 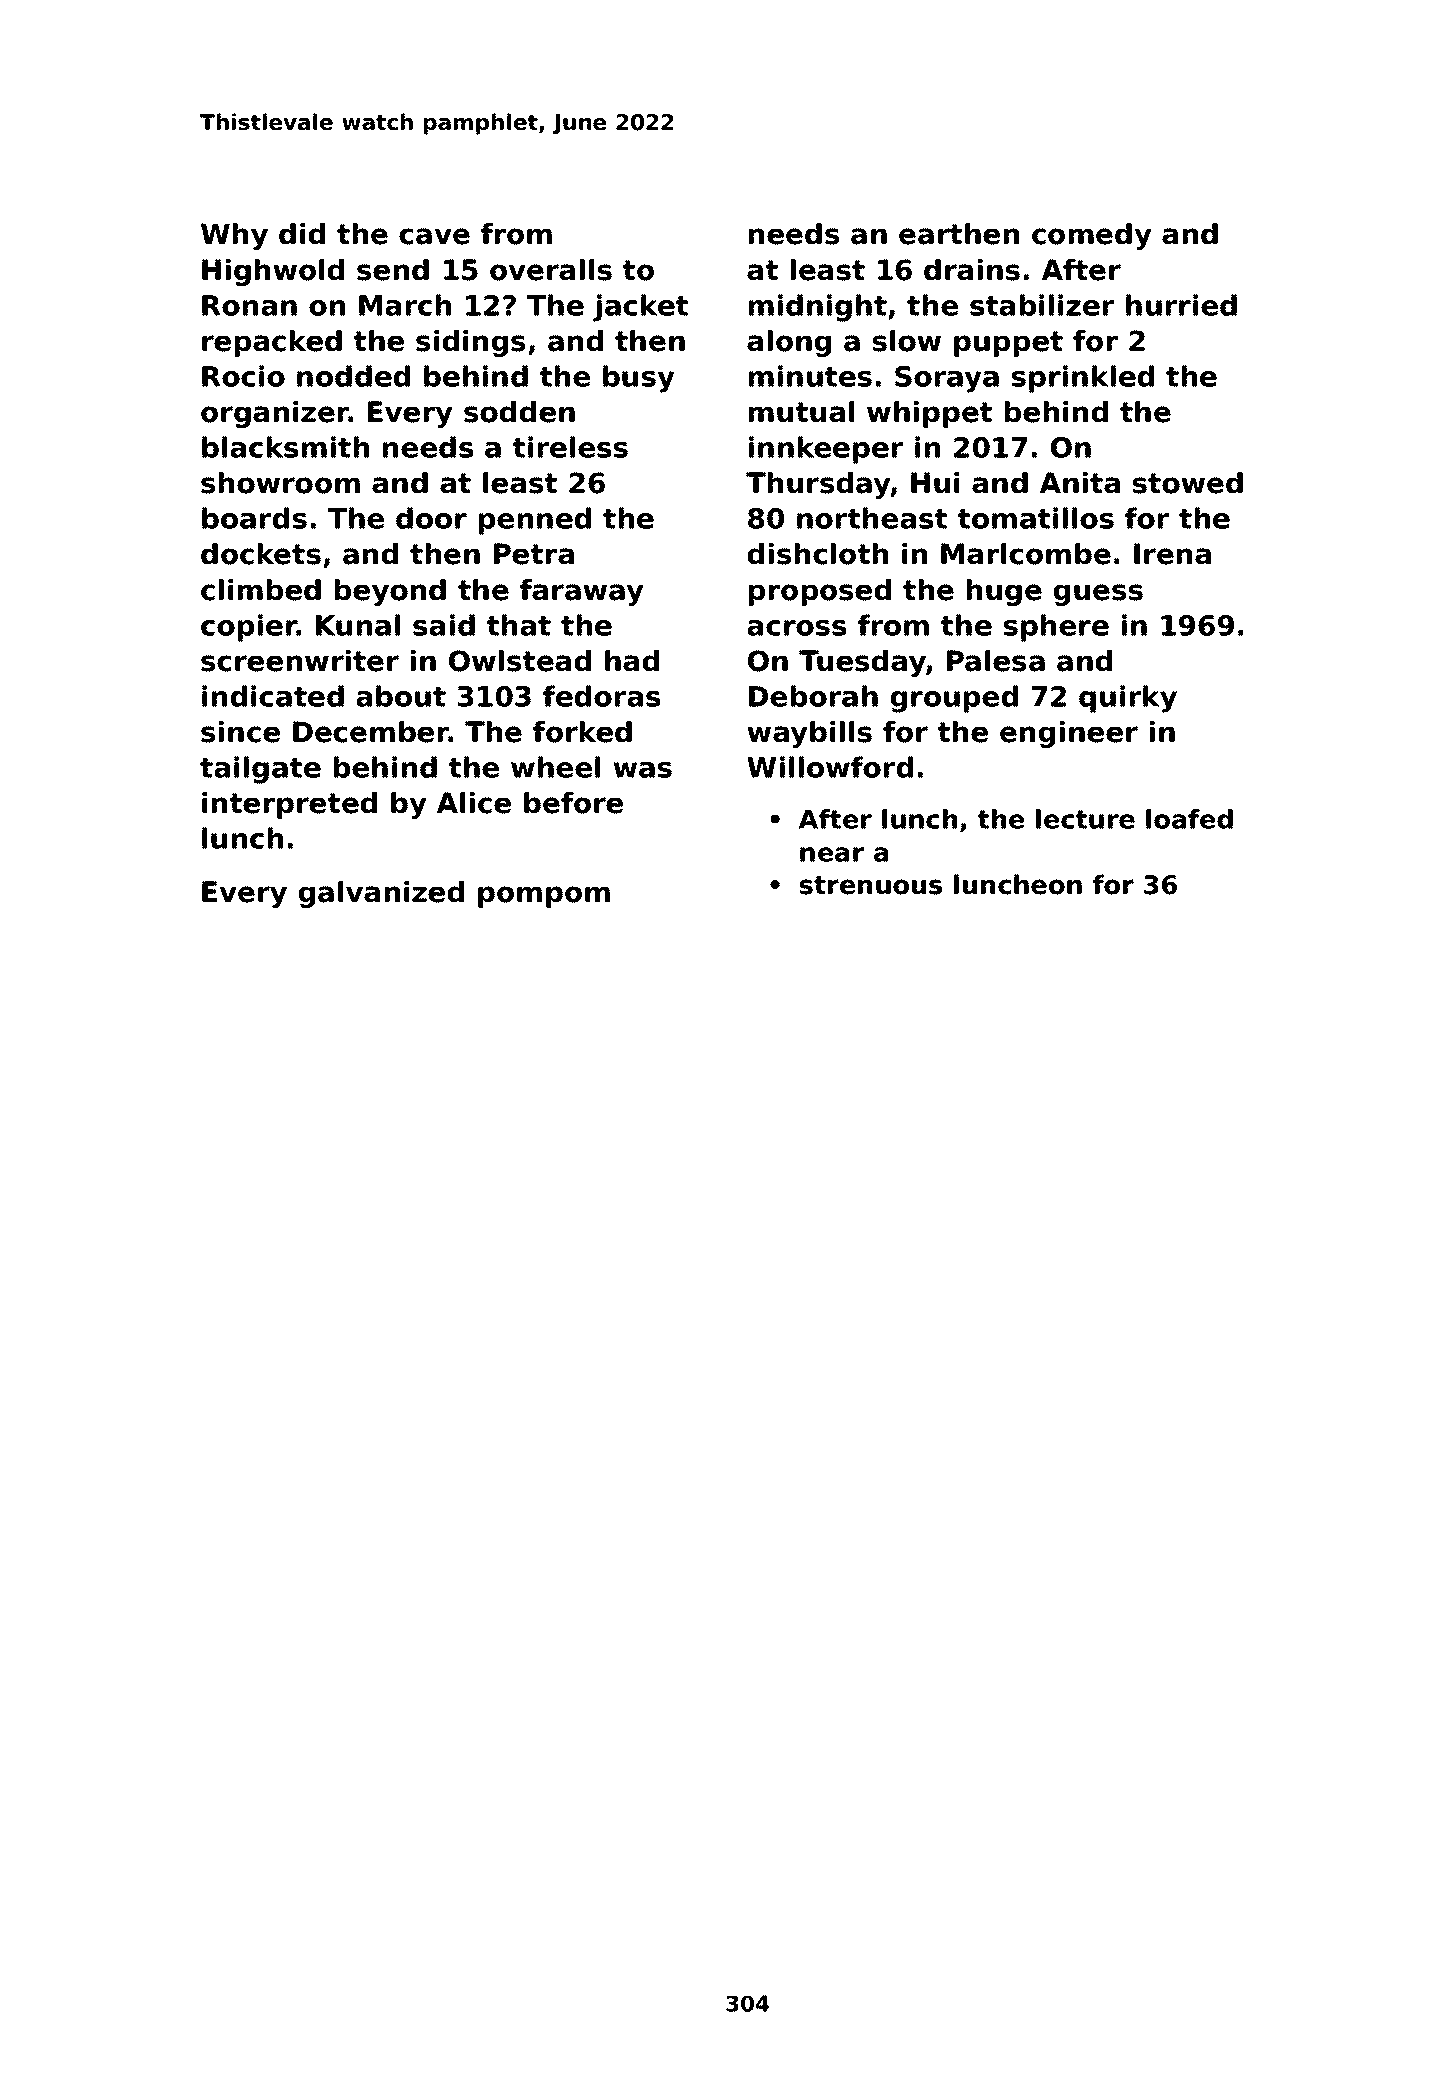 I want to click on Tuesday, so click(x=862, y=663).
